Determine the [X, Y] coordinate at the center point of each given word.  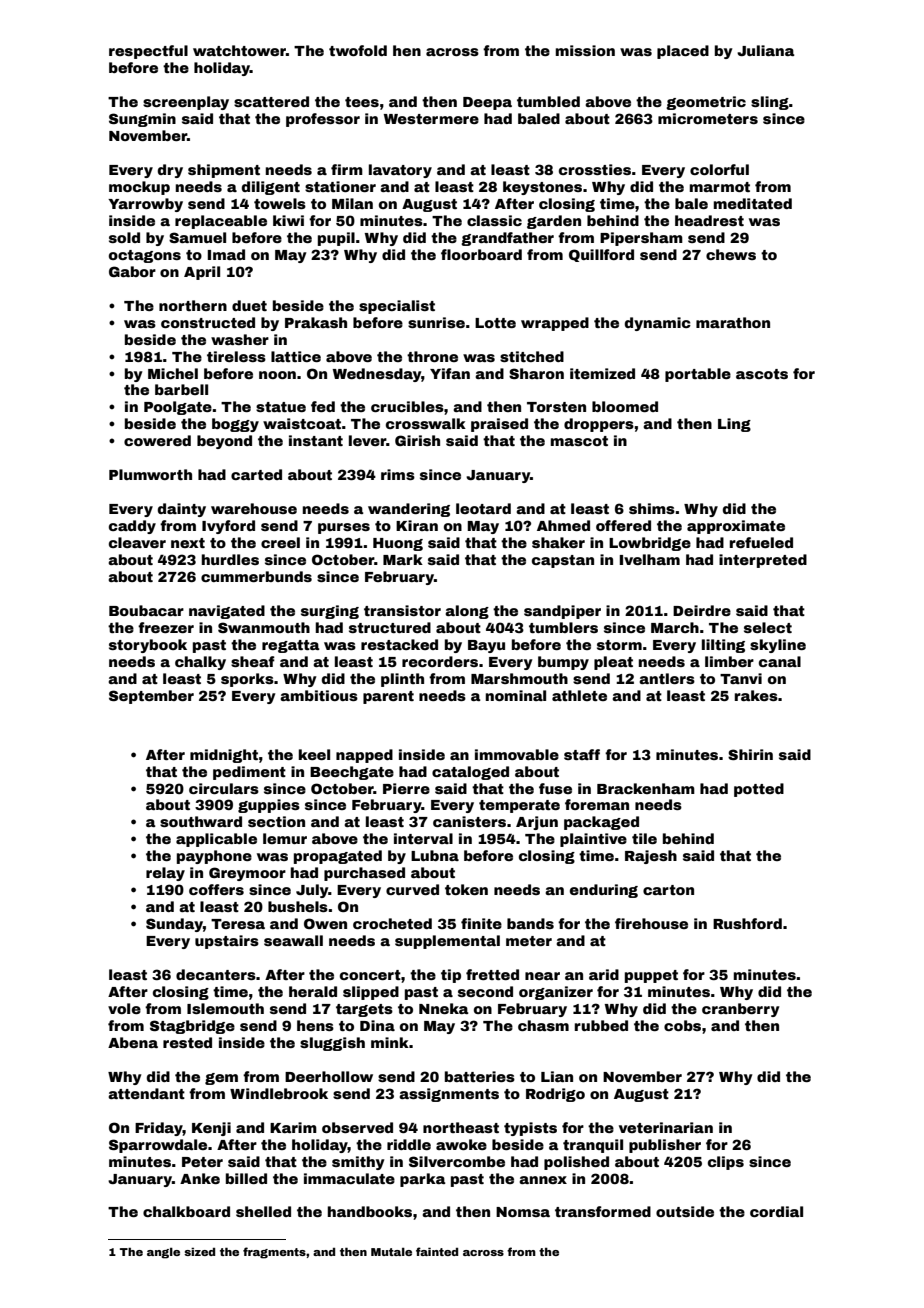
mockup [139, 188]
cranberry [741, 1010]
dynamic [658, 324]
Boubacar [146, 610]
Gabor [132, 271]
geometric [706, 103]
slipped [371, 993]
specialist [397, 307]
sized [199, 1252]
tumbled [548, 101]
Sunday [174, 925]
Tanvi [741, 678]
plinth [402, 680]
